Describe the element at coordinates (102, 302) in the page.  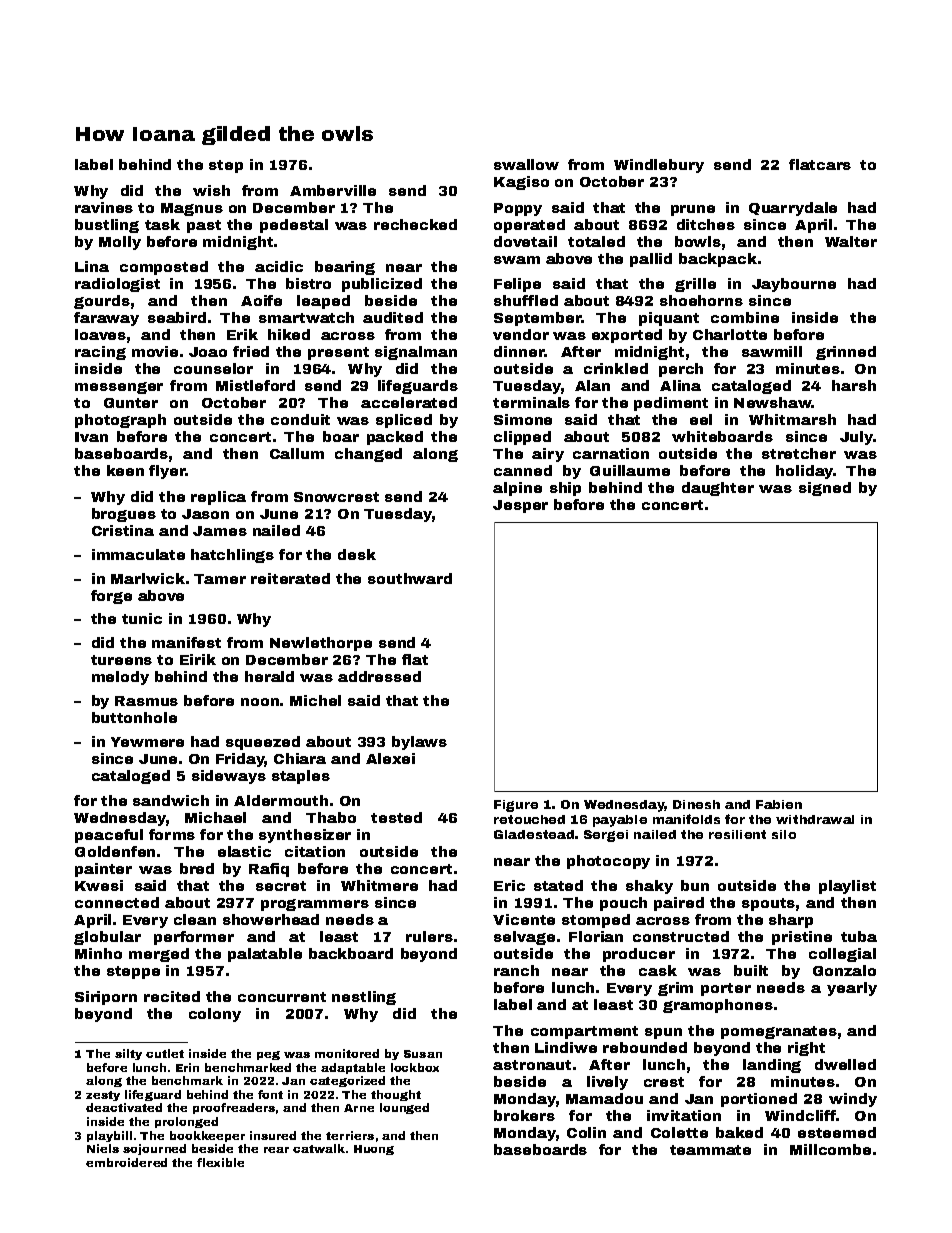
I see `gourds` at that location.
